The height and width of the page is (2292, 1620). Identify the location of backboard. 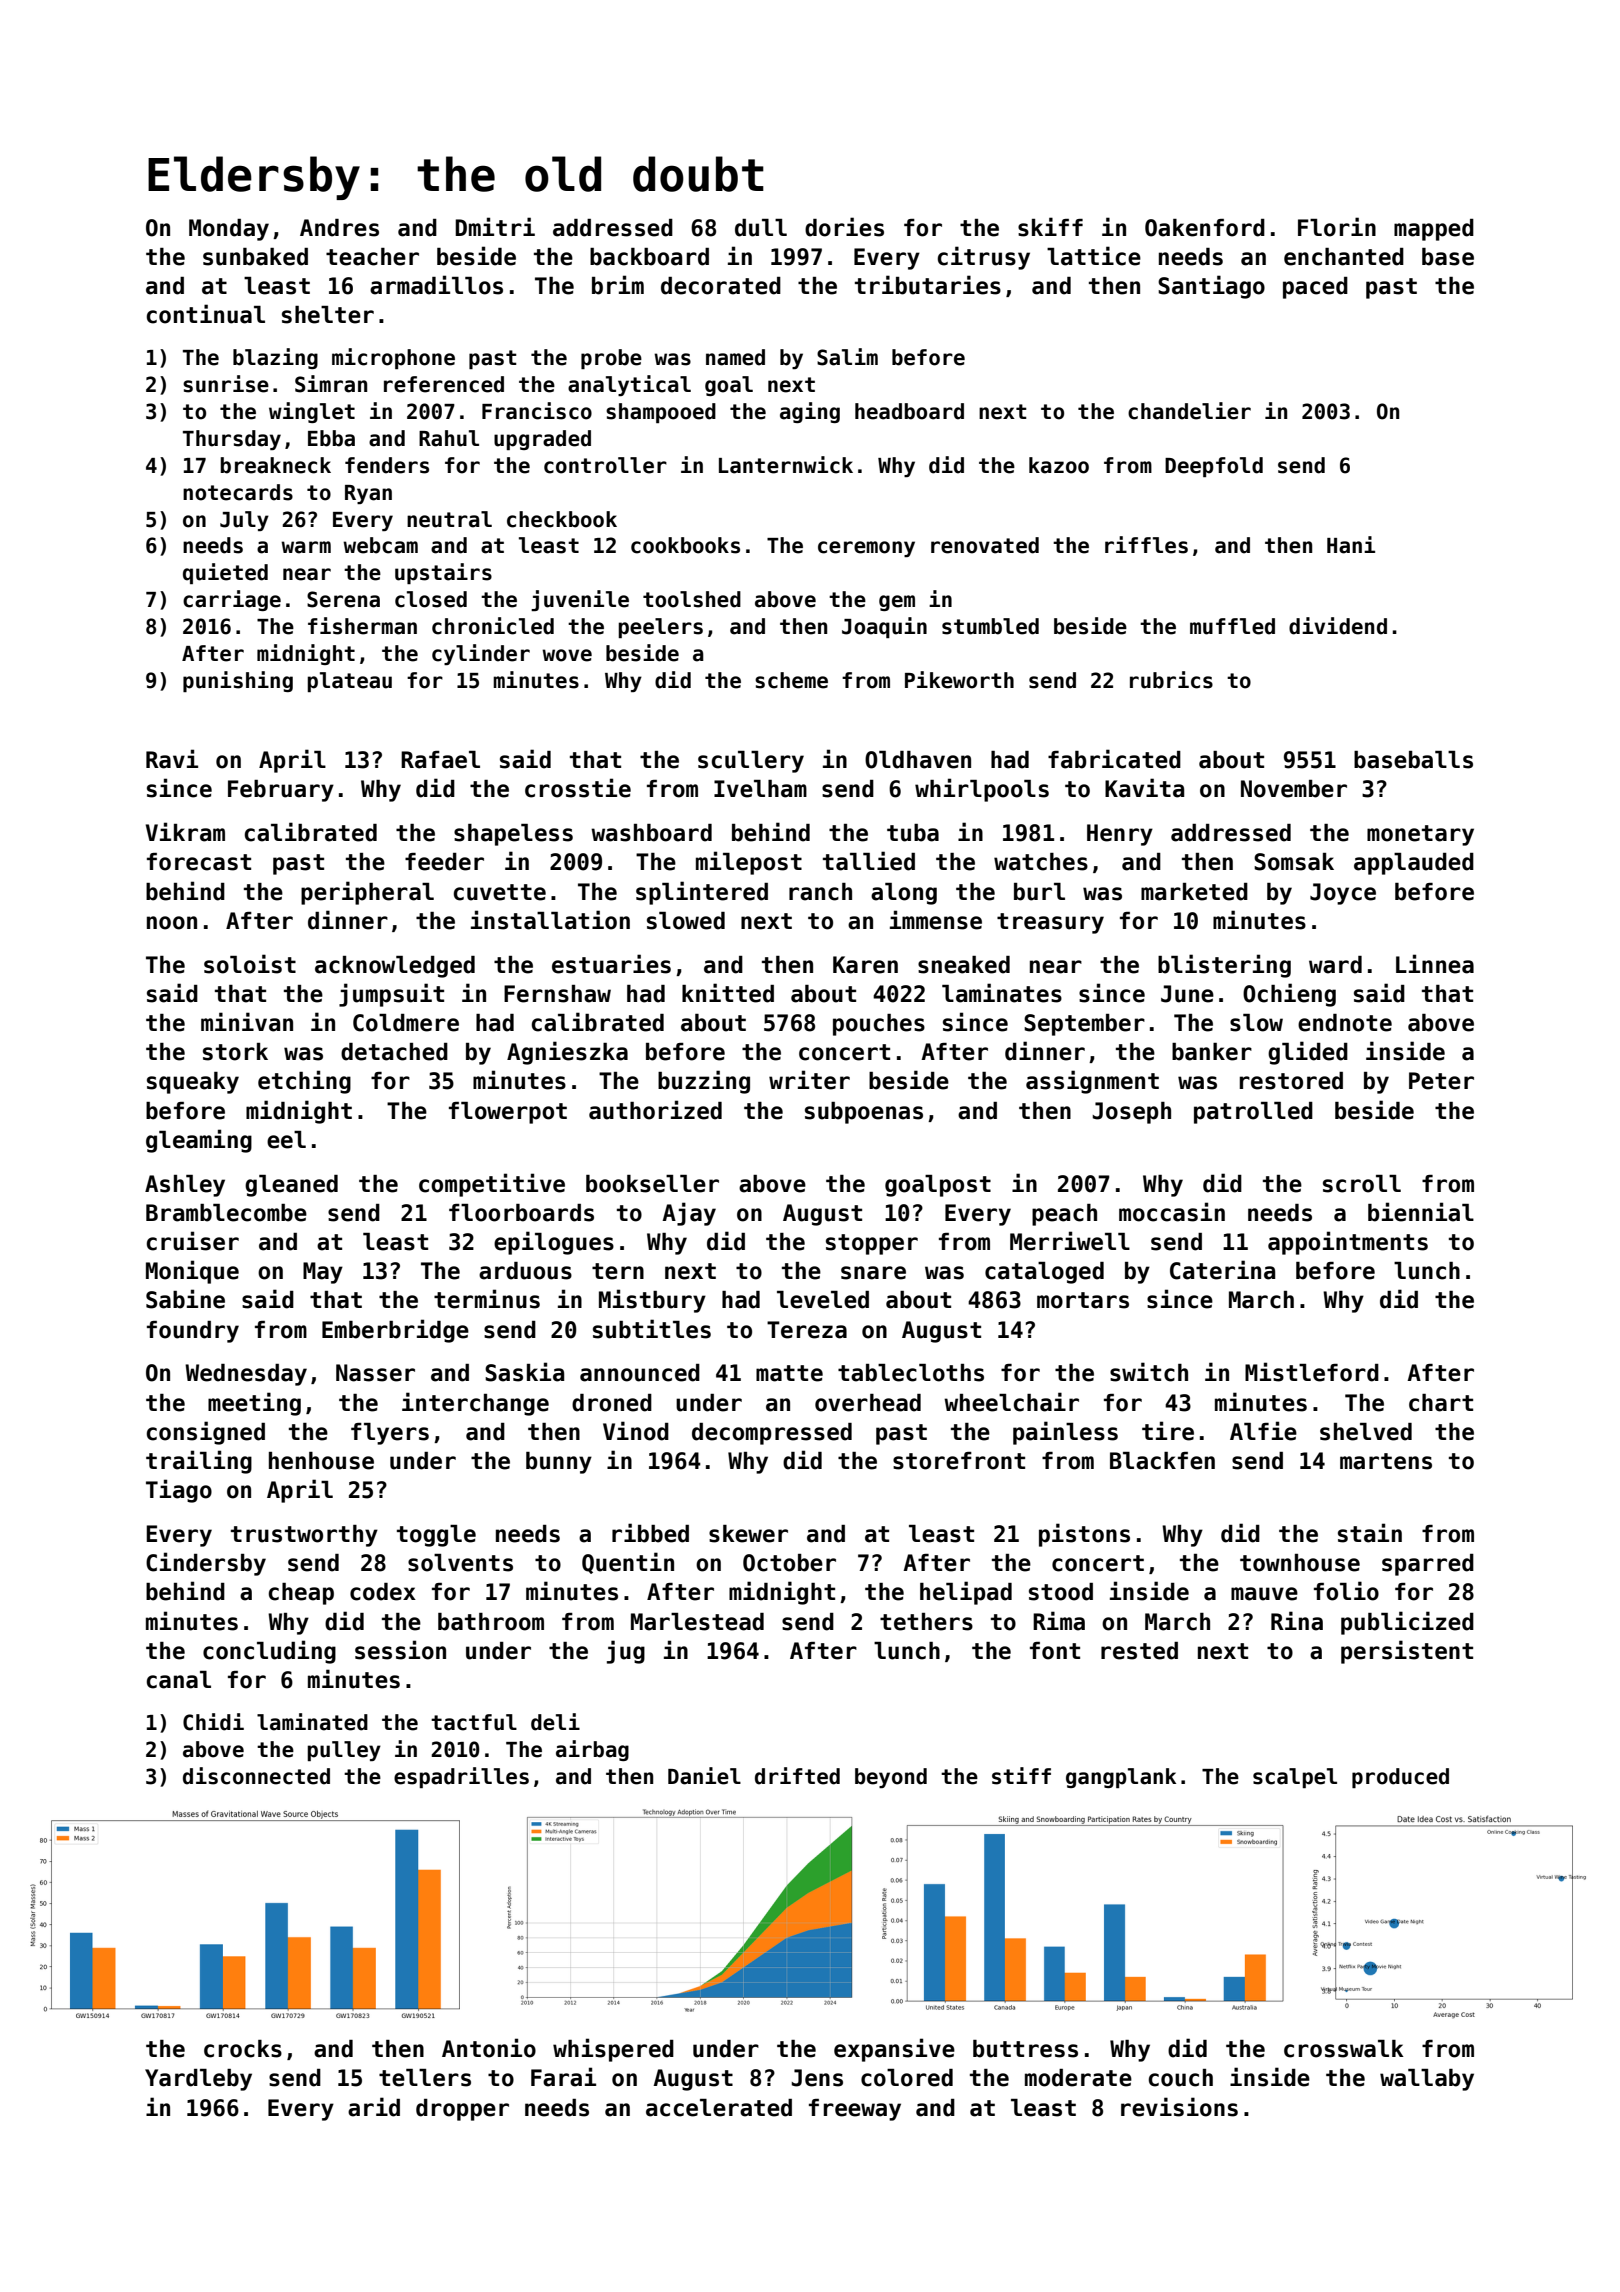
(649, 257).
